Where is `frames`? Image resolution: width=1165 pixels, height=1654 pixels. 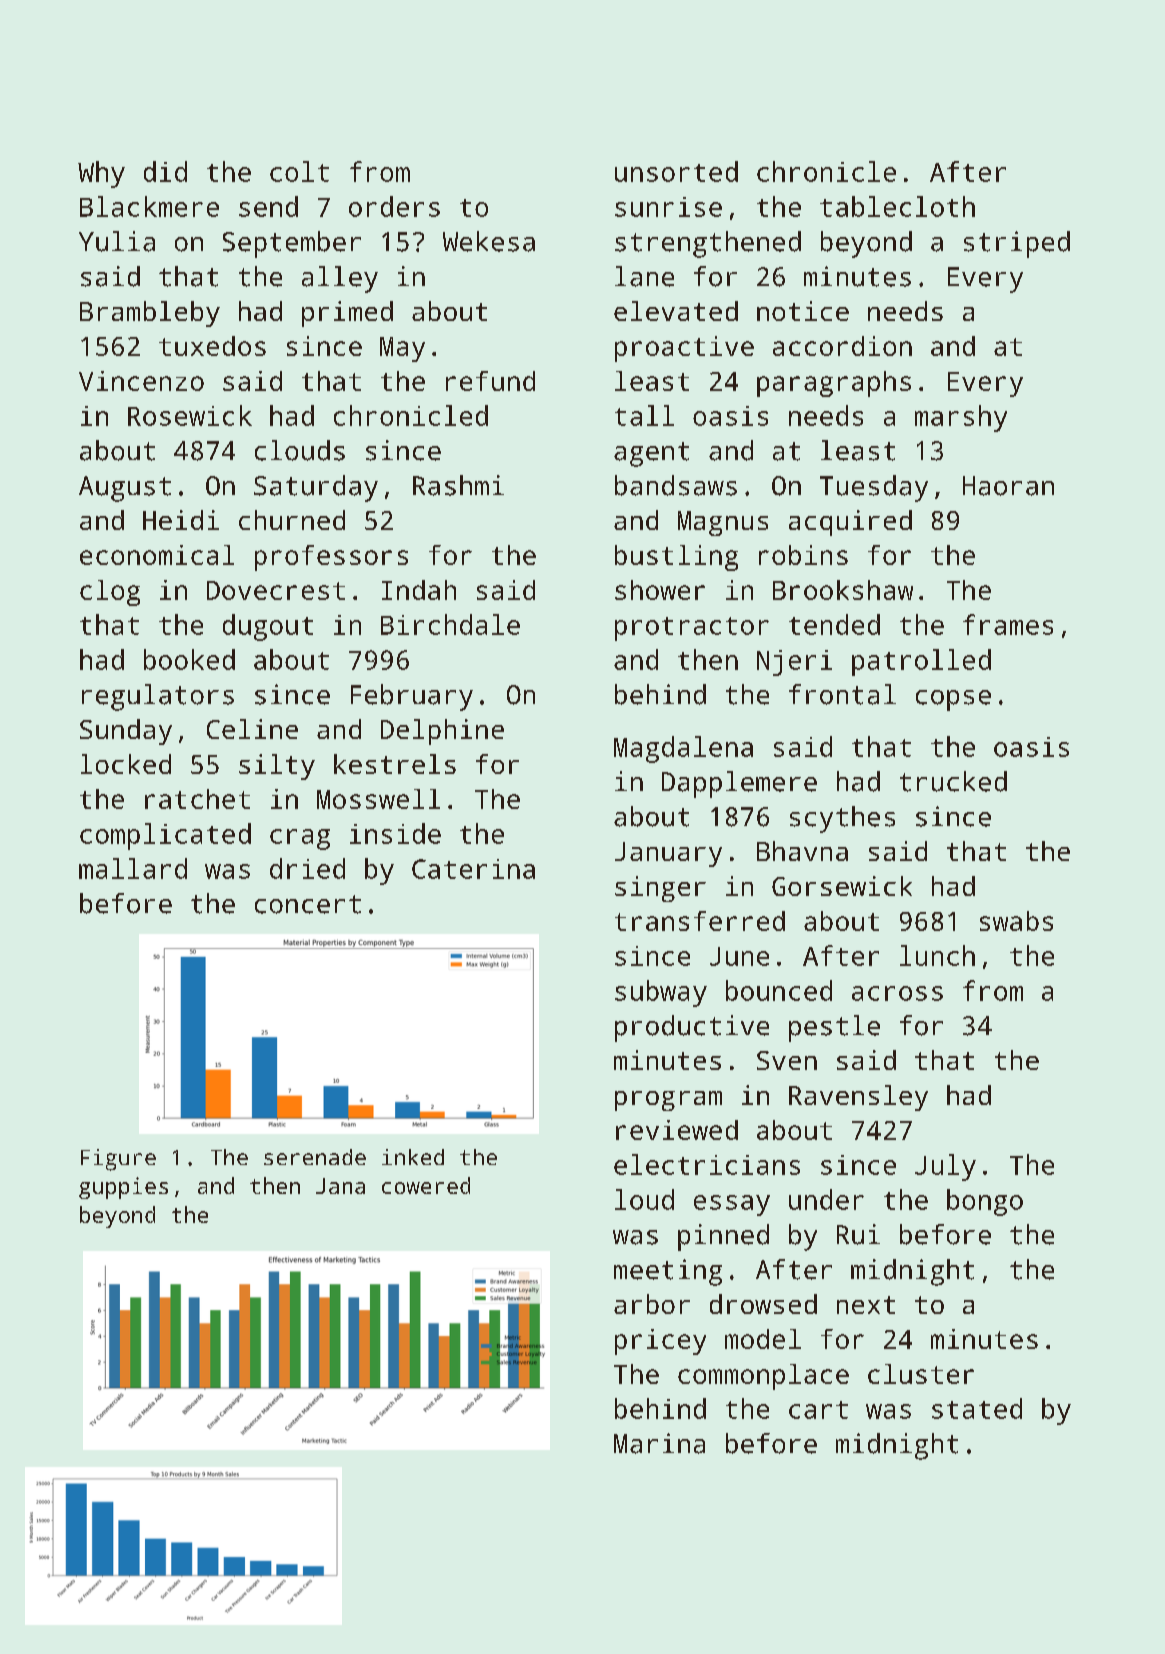 frames is located at coordinates (1008, 624).
